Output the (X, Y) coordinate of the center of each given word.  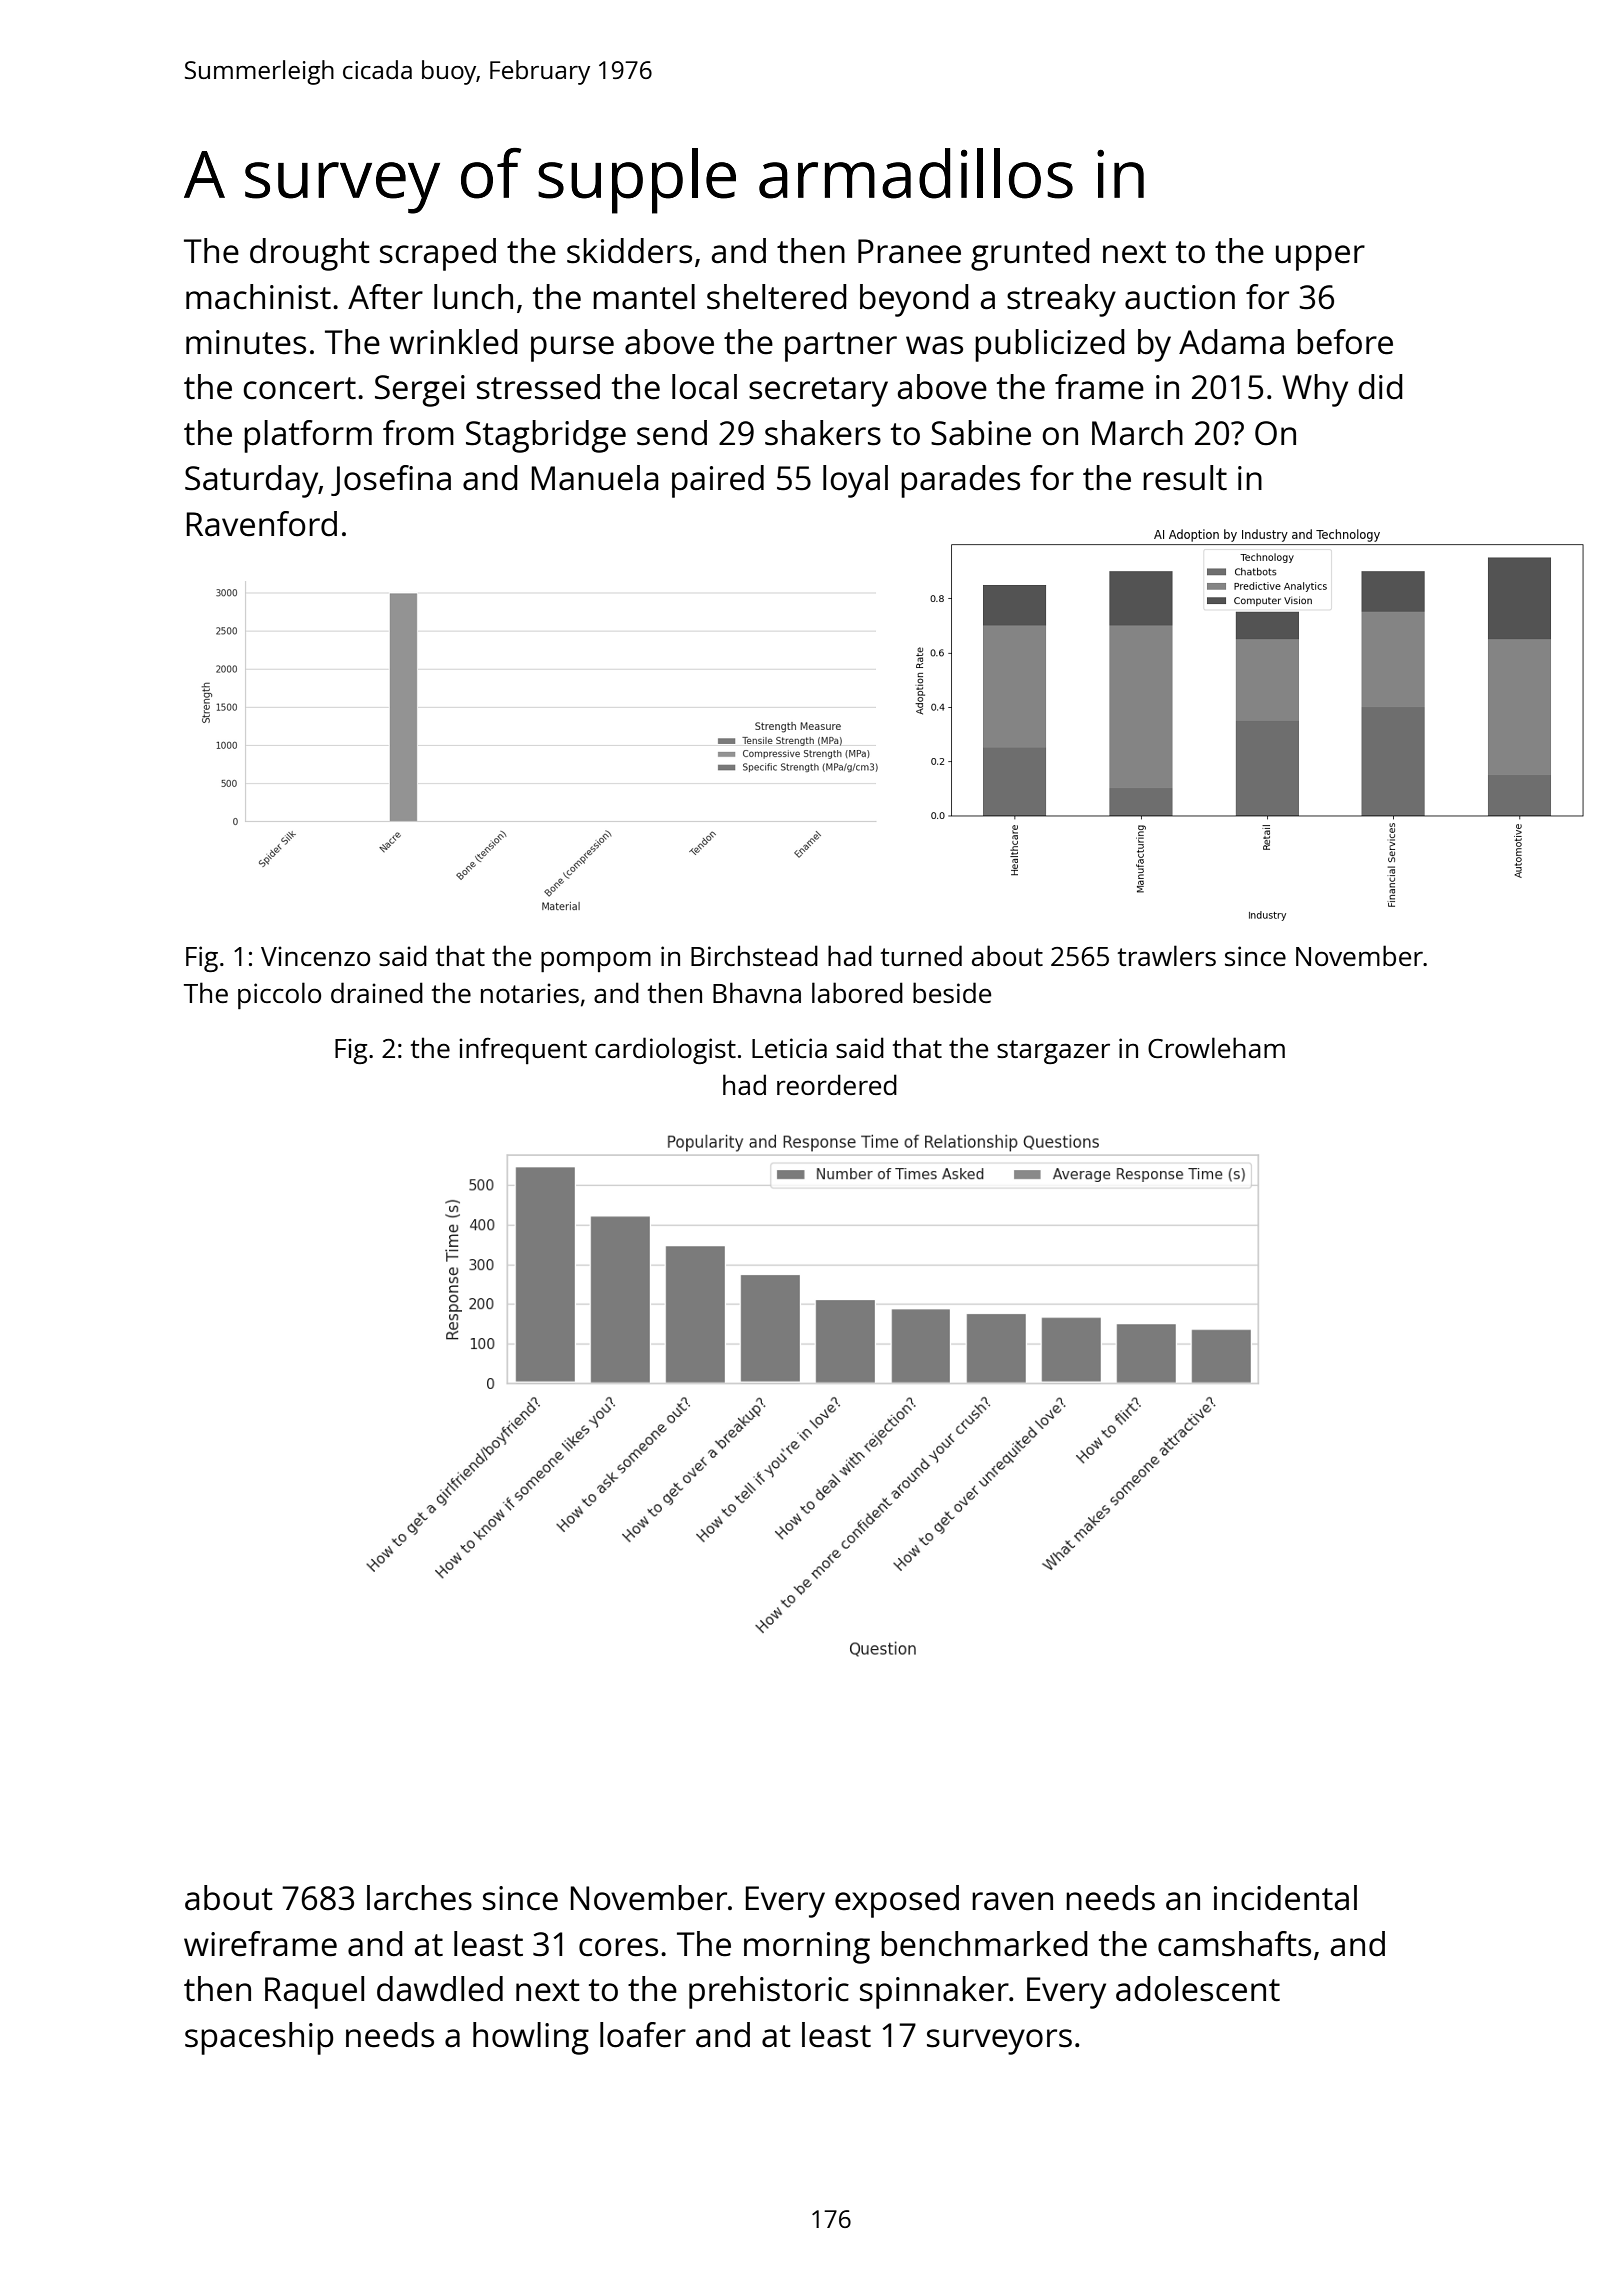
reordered (837, 1084)
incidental (1285, 1898)
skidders (629, 251)
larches (419, 1898)
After (385, 297)
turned (921, 955)
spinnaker (934, 1992)
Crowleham (1216, 1047)
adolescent (1198, 1989)
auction (1180, 297)
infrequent (523, 1050)
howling (531, 2038)
